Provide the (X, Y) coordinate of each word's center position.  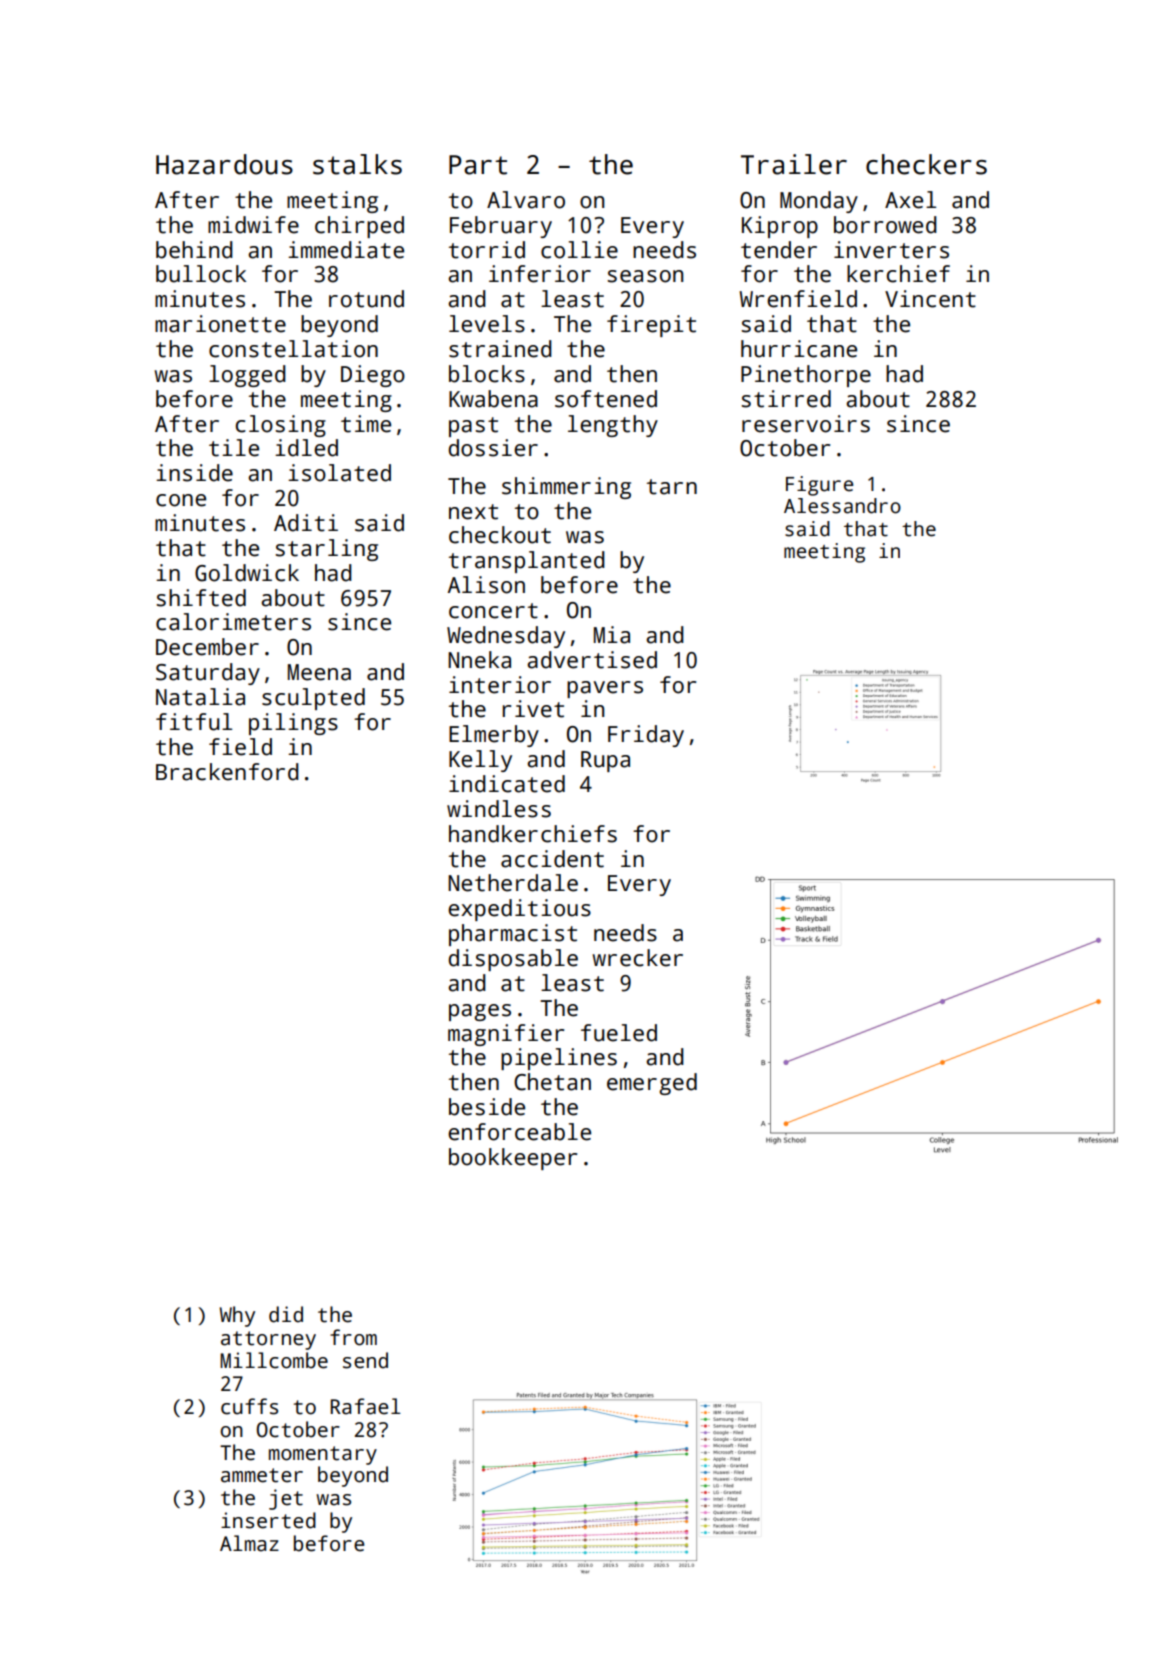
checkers (926, 164)
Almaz (249, 1543)
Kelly (480, 761)
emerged (652, 1084)
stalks (357, 164)
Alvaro (526, 200)
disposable (513, 960)
